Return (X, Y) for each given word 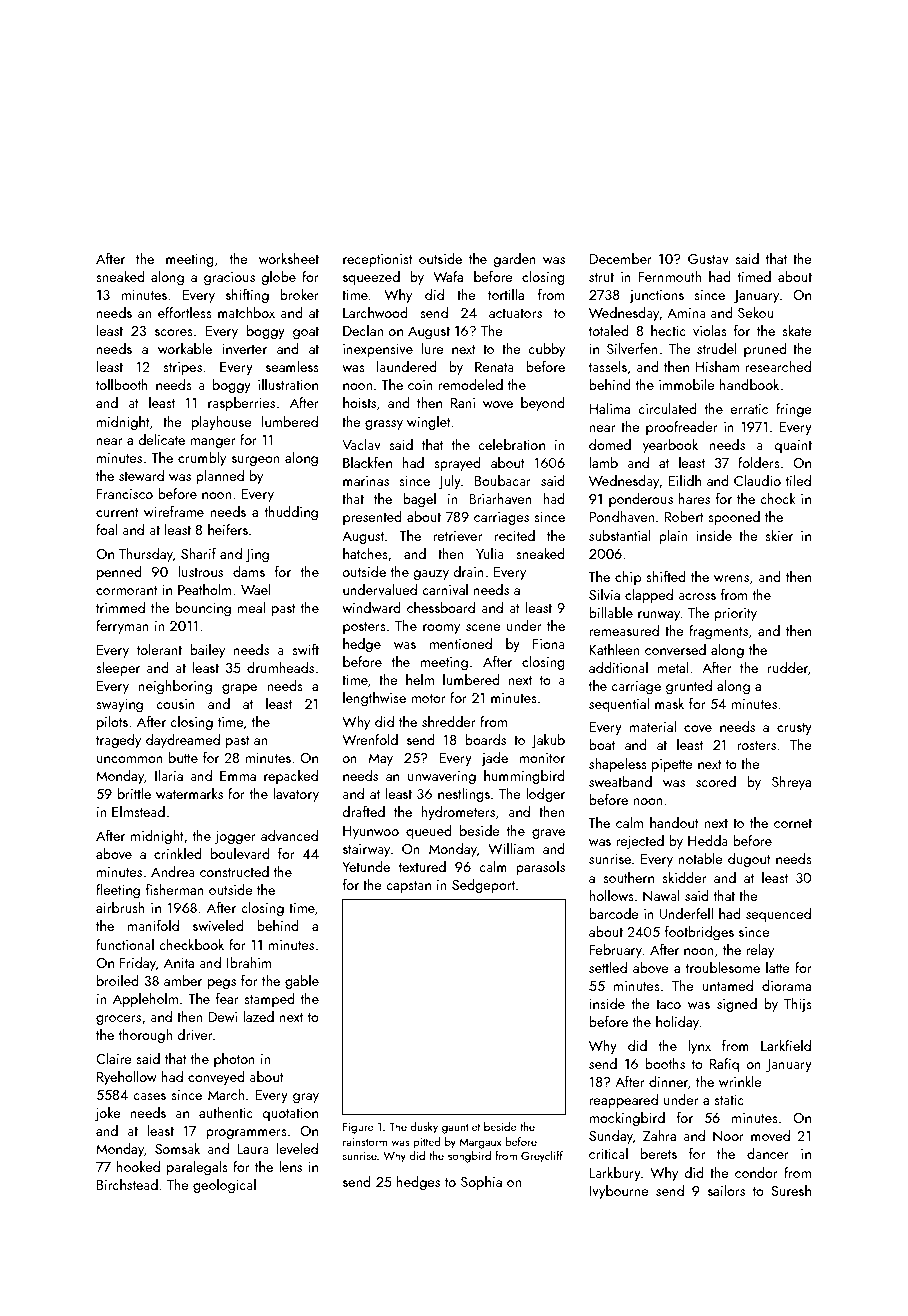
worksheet (289, 258)
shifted (666, 576)
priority (735, 614)
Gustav (708, 259)
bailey (207, 651)
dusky (424, 1128)
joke (108, 1114)
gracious (229, 278)
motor (428, 698)
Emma (238, 776)
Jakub (548, 741)
